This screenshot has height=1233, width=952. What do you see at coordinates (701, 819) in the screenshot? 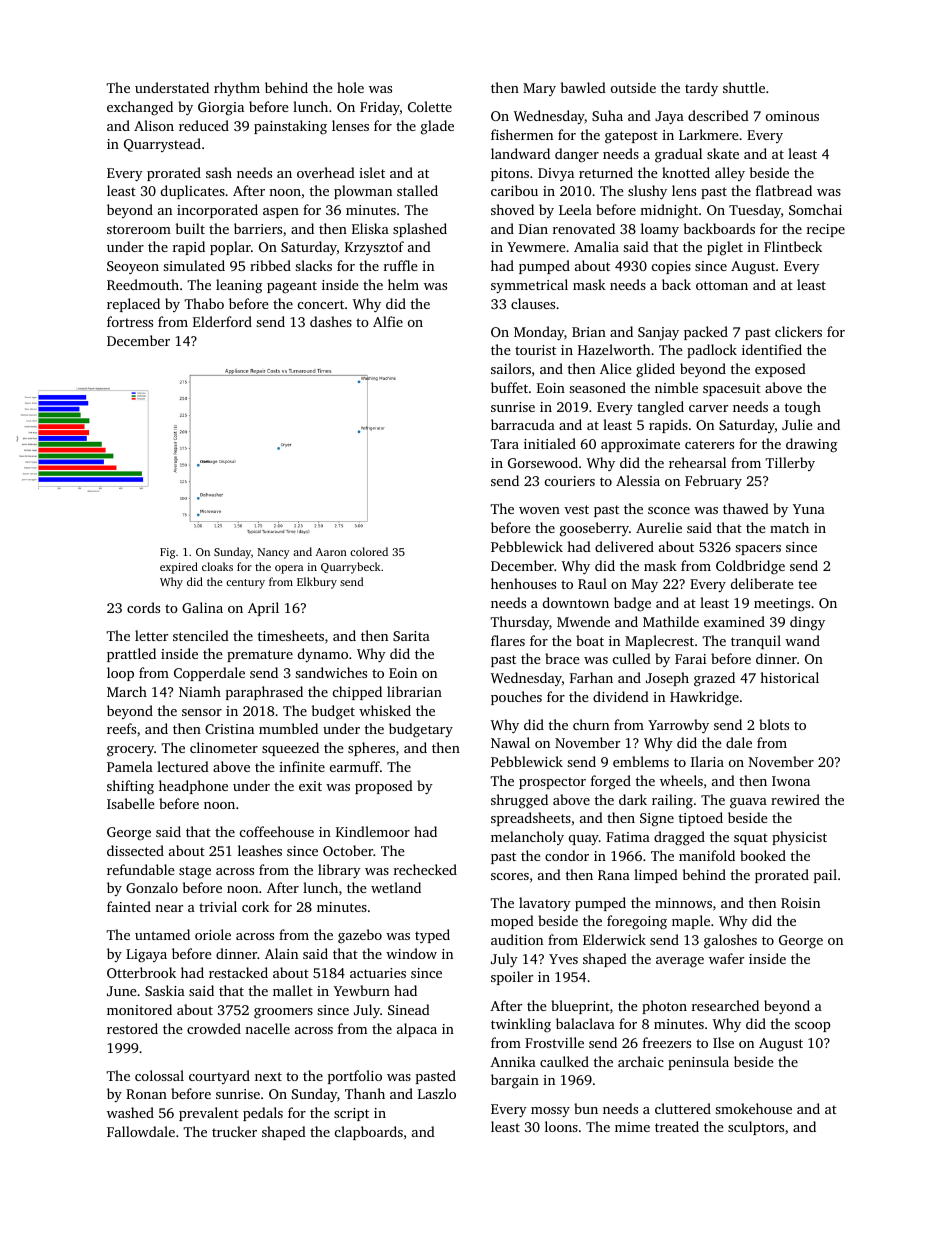
I see `tiptoed` at bounding box center [701, 819].
